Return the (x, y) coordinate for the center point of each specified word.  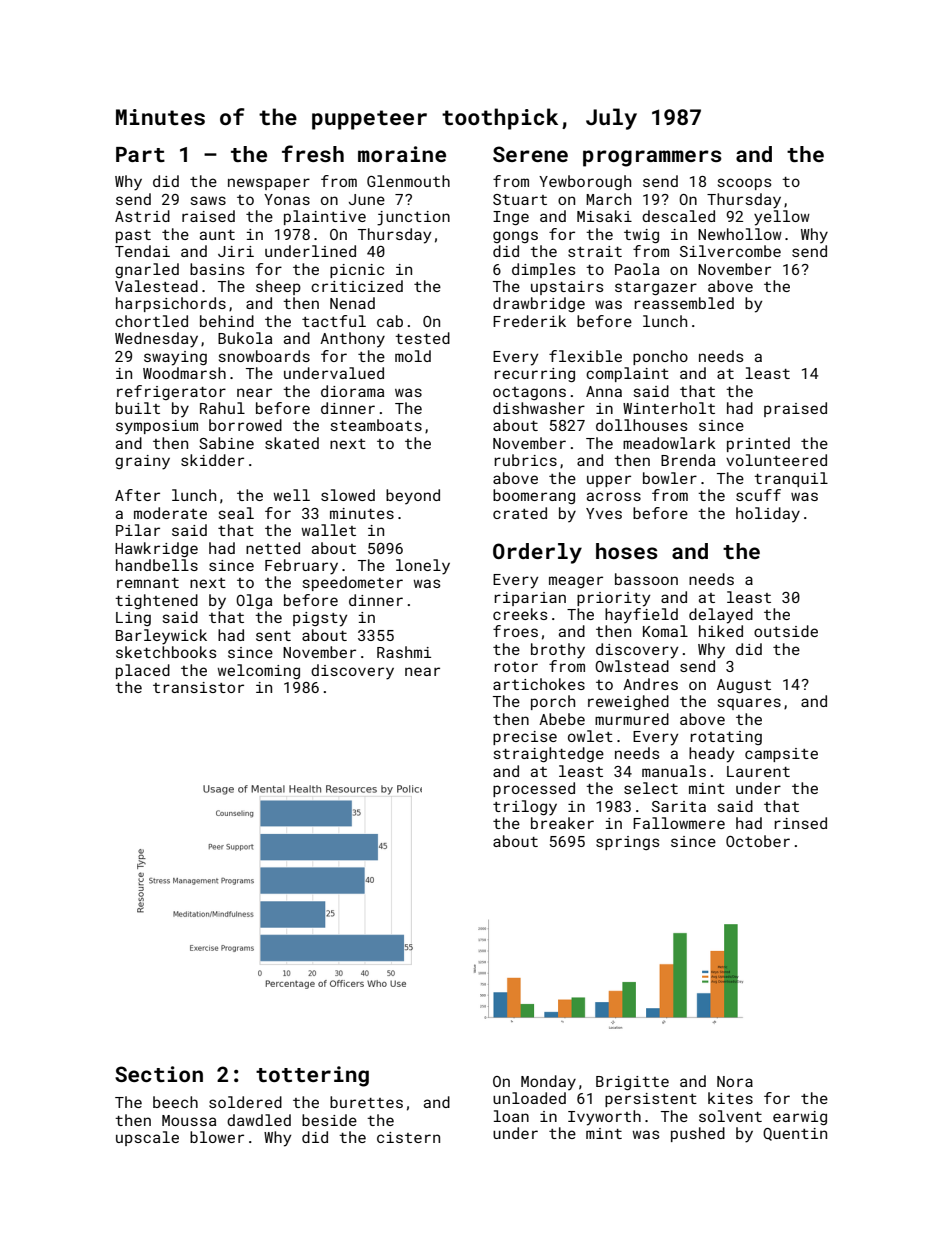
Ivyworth (604, 1118)
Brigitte (632, 1083)
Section (159, 1074)
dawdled (259, 1120)
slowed (348, 495)
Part (140, 154)
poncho (660, 357)
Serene (530, 154)
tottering (312, 1076)
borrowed (245, 425)
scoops (744, 184)
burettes (366, 1102)
